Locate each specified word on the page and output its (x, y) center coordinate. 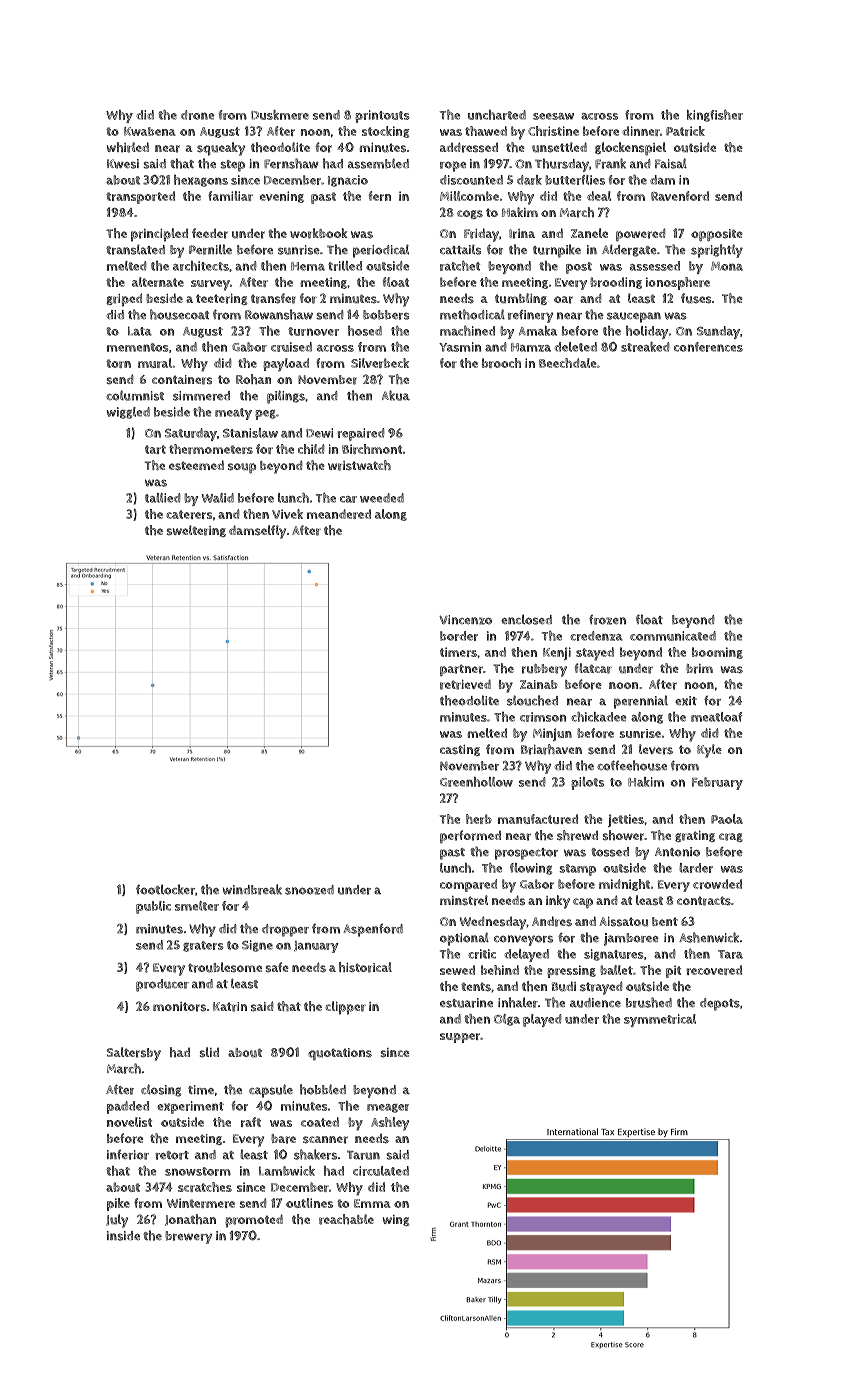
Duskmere (280, 115)
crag (731, 837)
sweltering (196, 531)
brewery (188, 1237)
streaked (645, 347)
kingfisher (715, 116)
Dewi (319, 433)
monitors (179, 1007)
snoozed (309, 890)
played (542, 1020)
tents (476, 986)
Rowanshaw (279, 314)
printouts (382, 116)
